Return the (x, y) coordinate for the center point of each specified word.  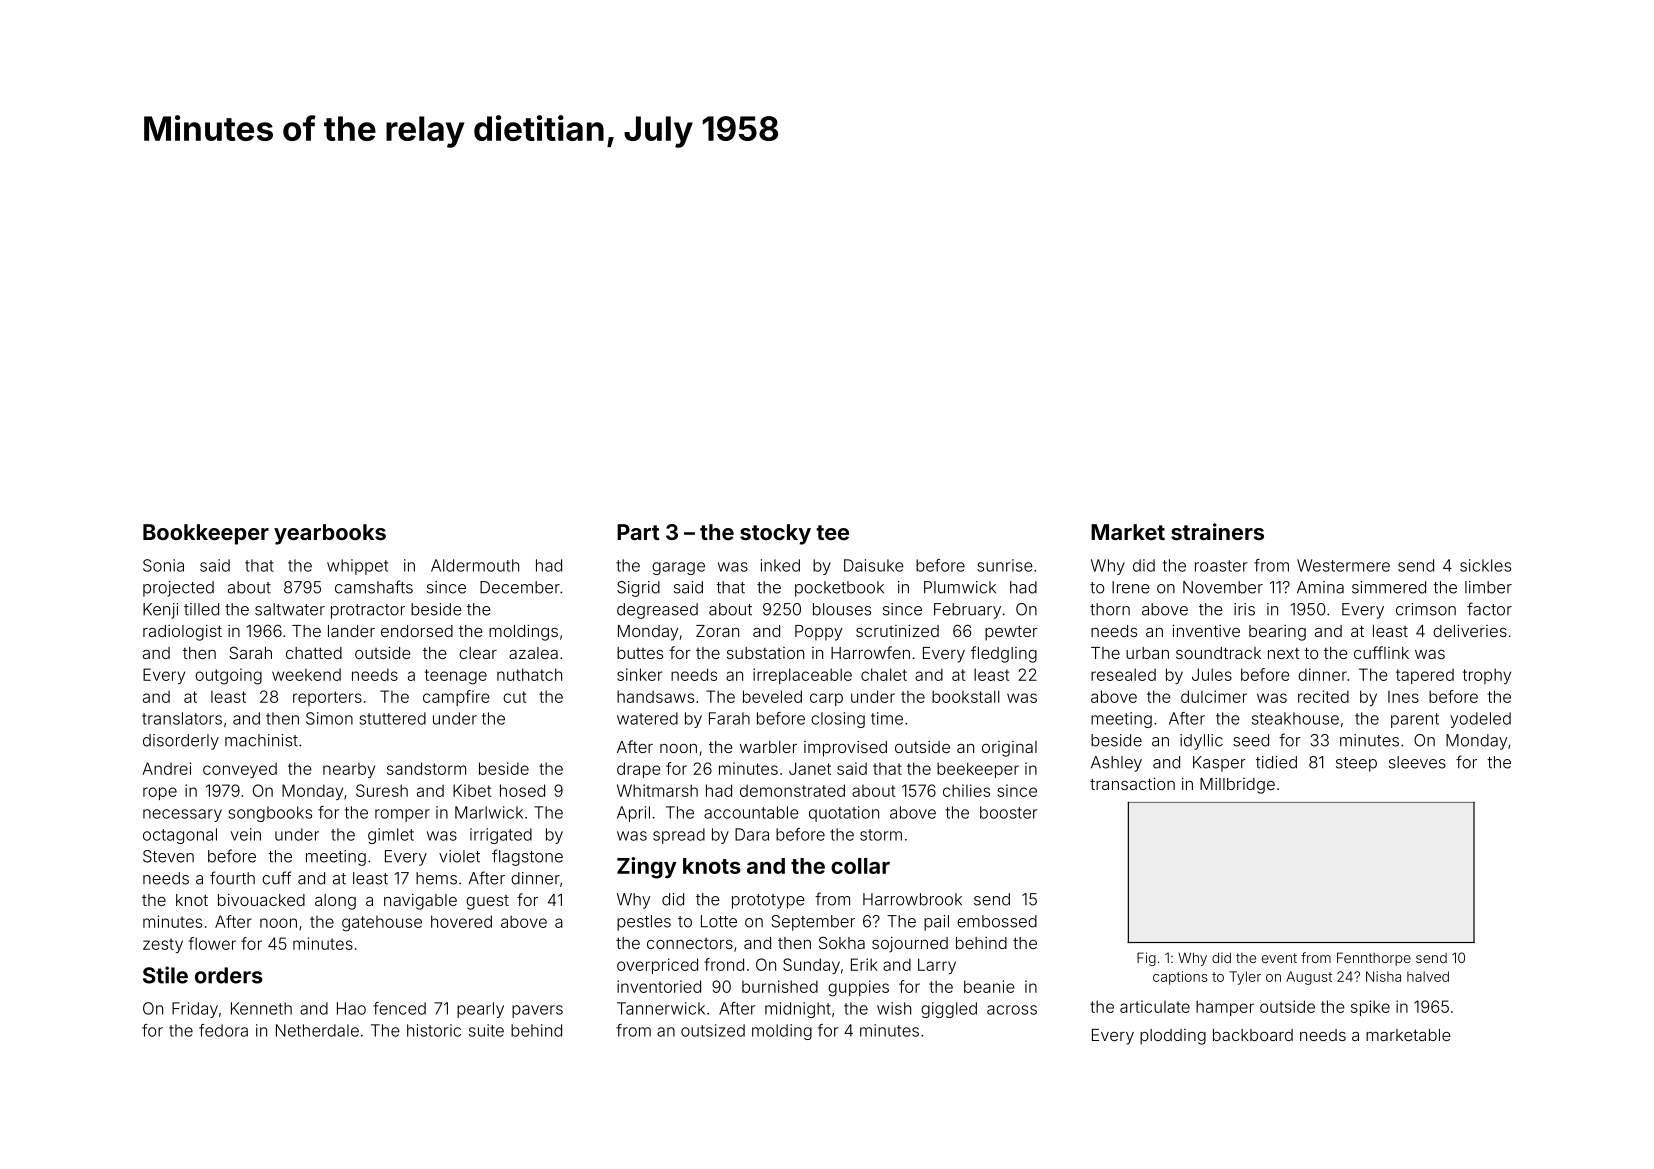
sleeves (1417, 762)
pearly (480, 1010)
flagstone (527, 857)
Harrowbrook (912, 899)
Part (638, 532)
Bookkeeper (206, 534)
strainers (1217, 531)
